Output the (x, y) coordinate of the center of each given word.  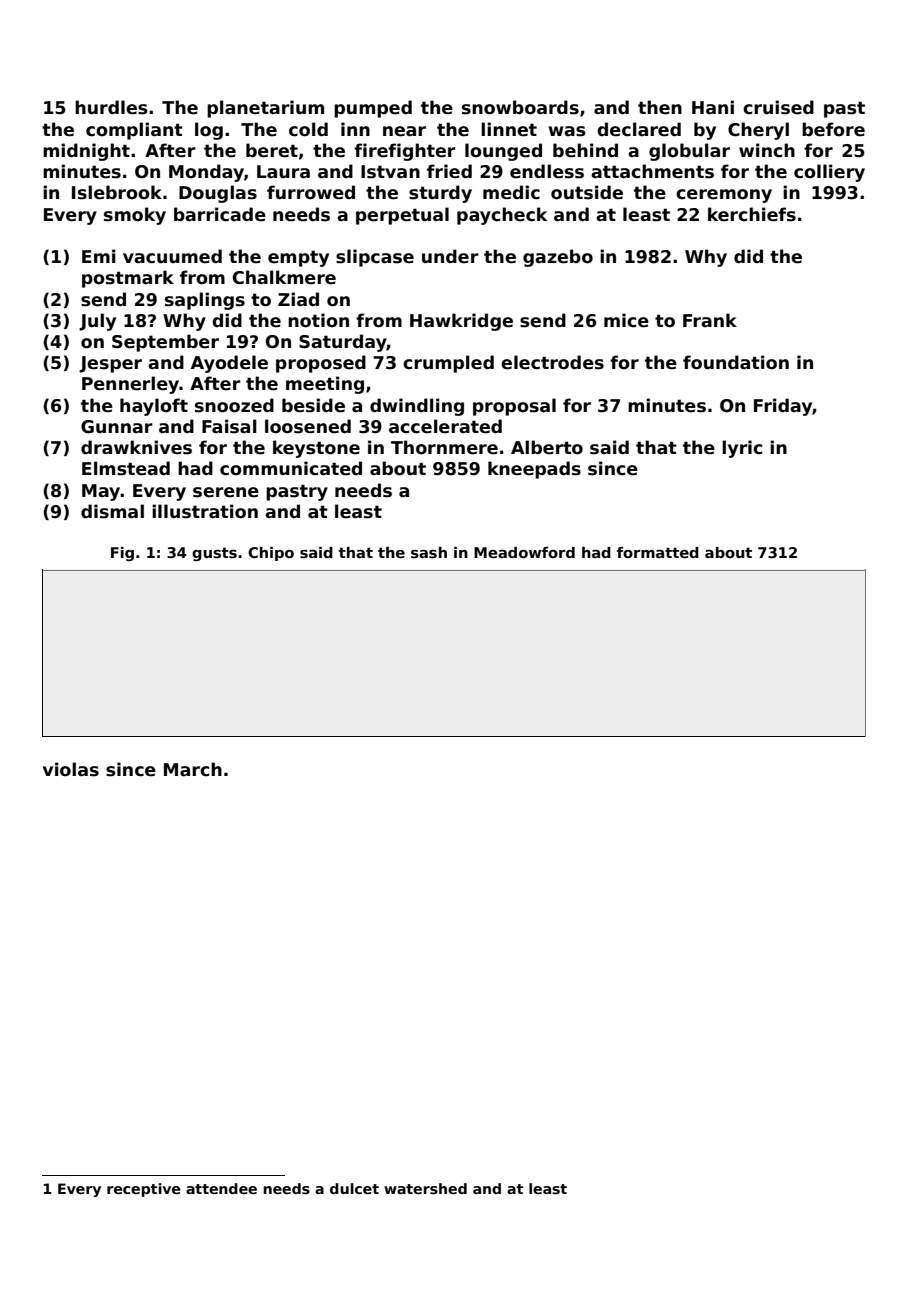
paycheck (502, 216)
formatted (658, 552)
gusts (214, 554)
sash (429, 553)
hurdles (111, 107)
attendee (221, 1188)
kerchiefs (752, 214)
